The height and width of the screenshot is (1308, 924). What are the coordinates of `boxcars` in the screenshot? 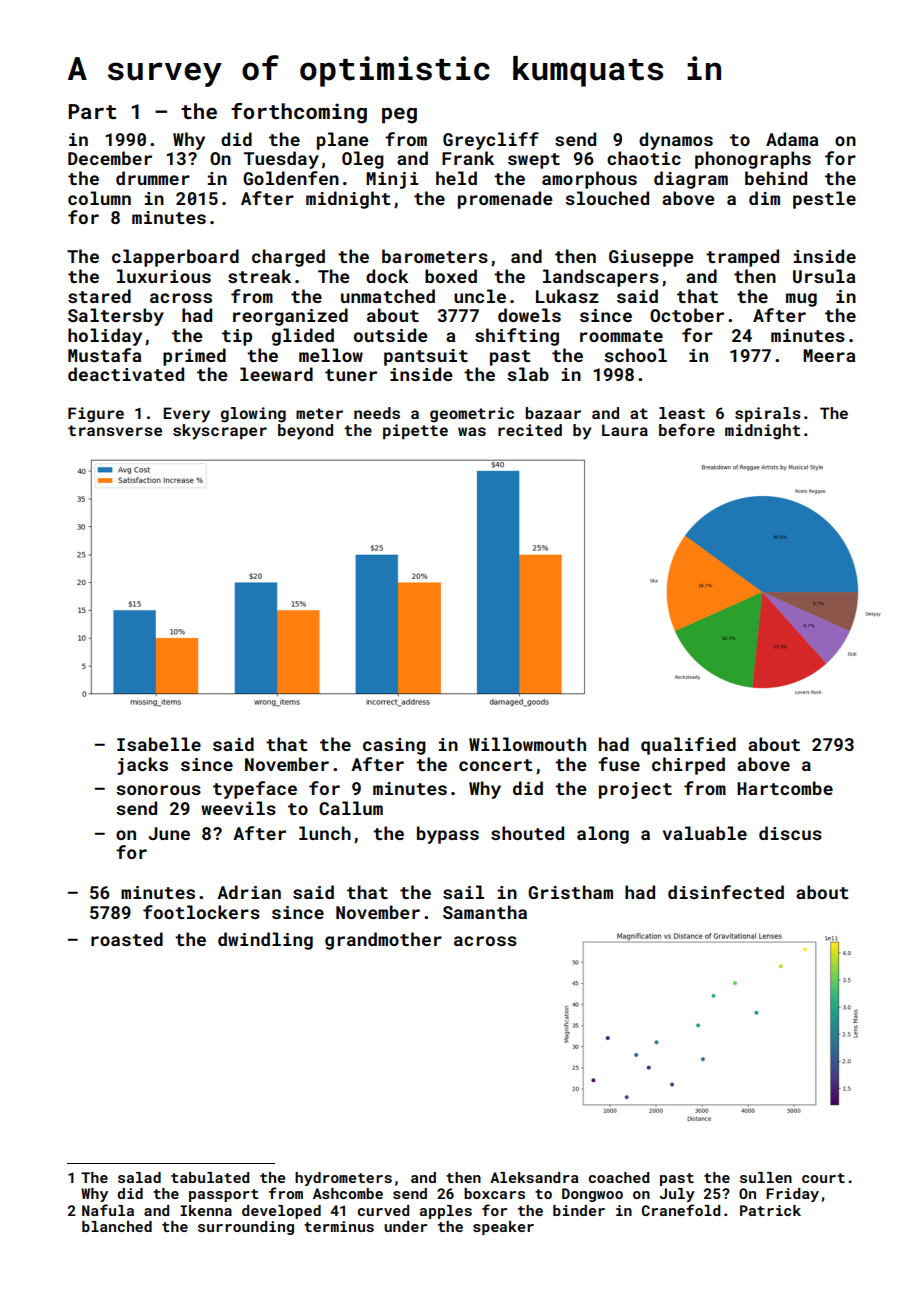 It's located at (494, 1193).
